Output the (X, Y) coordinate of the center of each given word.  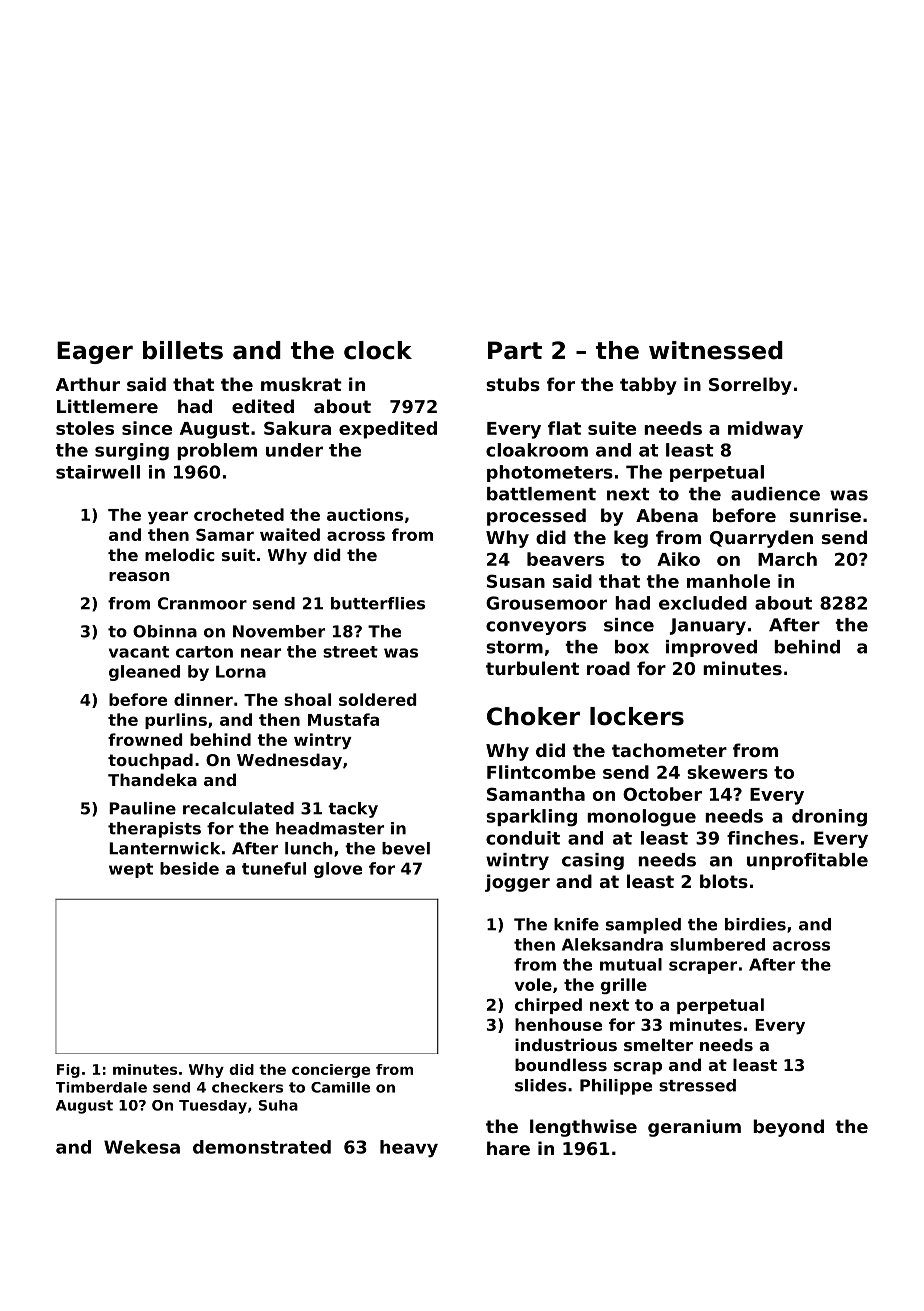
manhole (728, 581)
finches (762, 838)
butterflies (378, 603)
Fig (68, 1071)
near (261, 653)
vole (533, 984)
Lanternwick (164, 848)
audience (775, 494)
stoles (85, 428)
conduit (523, 838)
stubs (513, 384)
